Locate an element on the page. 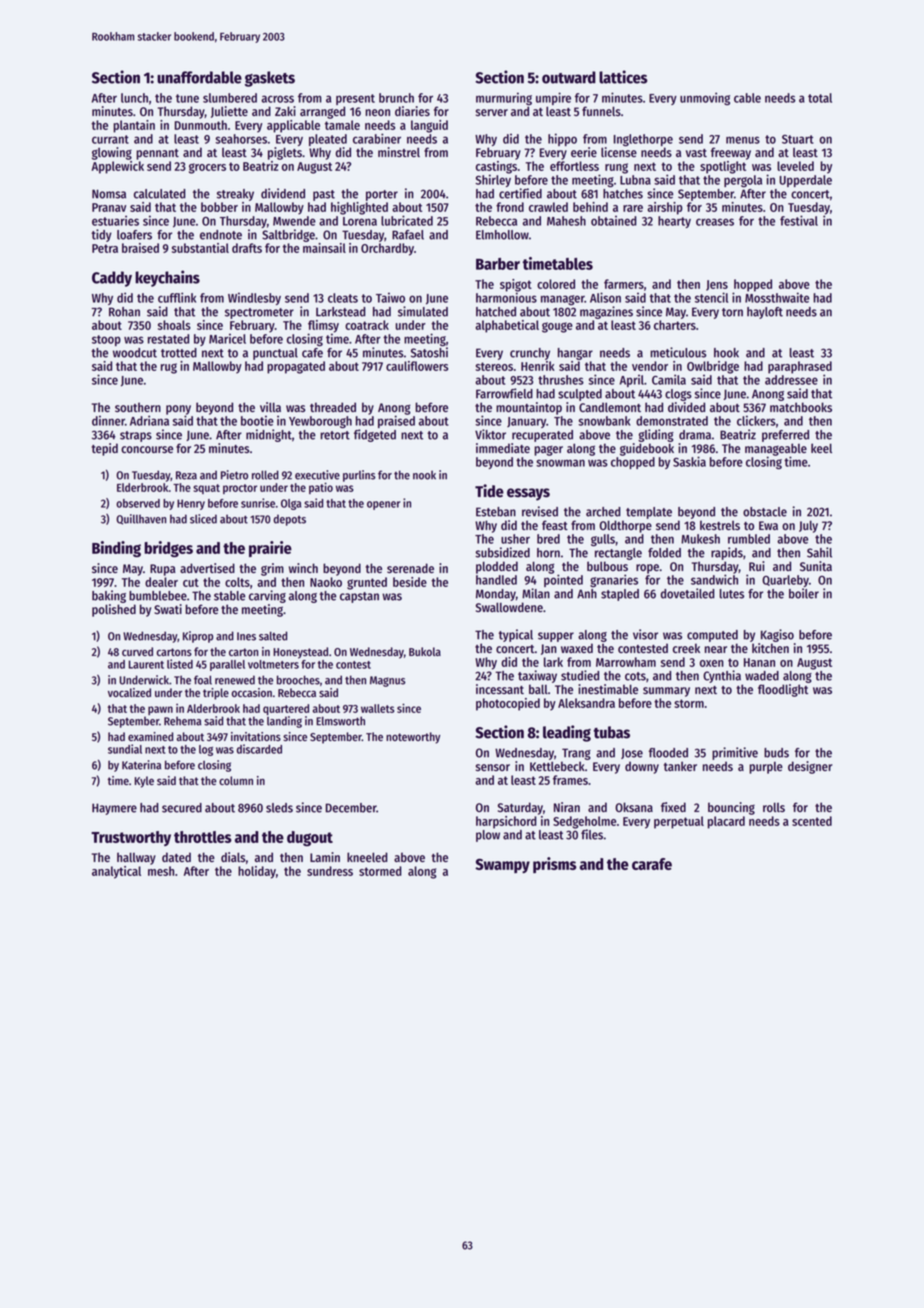  bootie is located at coordinates (257, 420).
